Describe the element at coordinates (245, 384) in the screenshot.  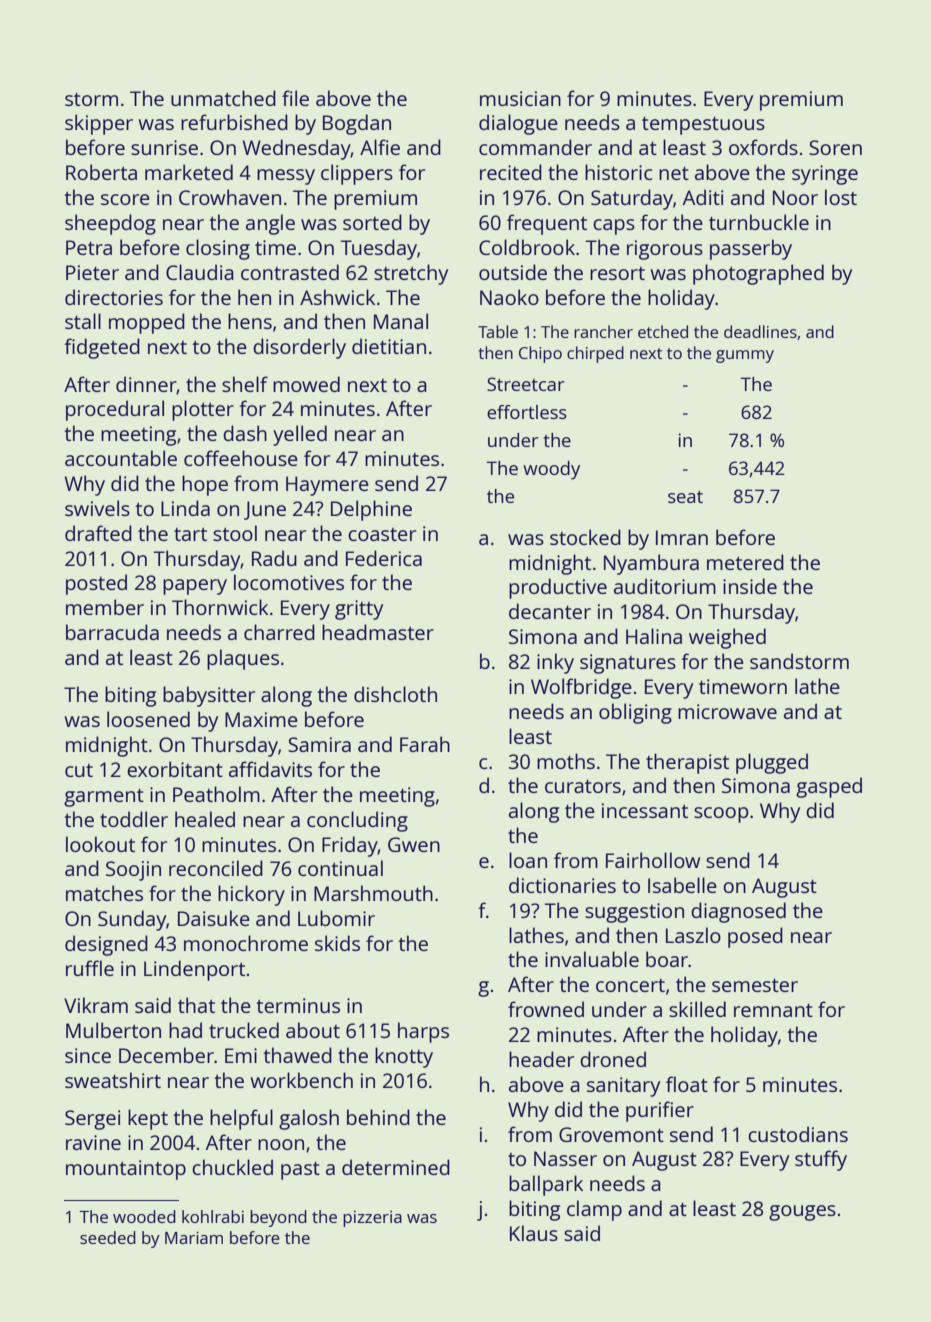
I see `shelf` at that location.
